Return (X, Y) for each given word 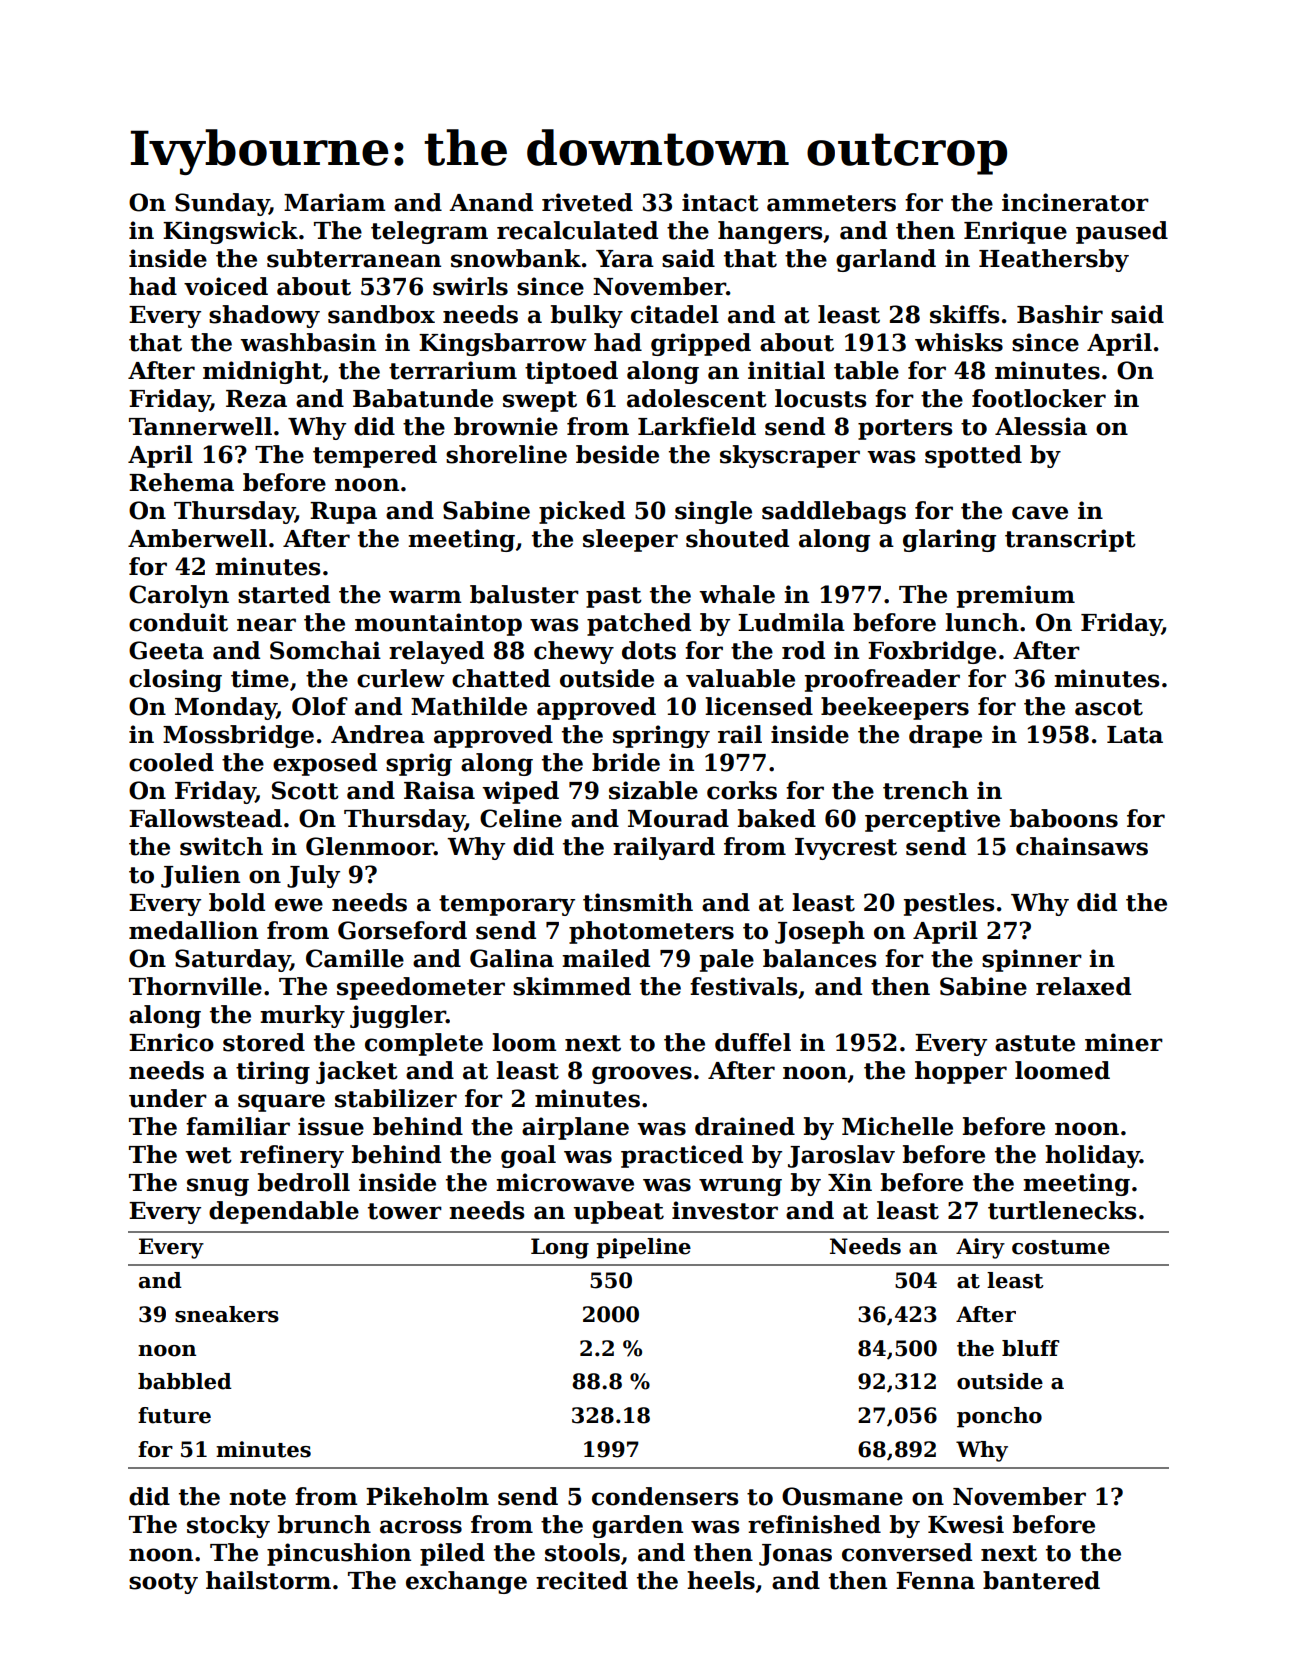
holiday (1092, 1156)
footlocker (1039, 398)
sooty (163, 1583)
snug (218, 1187)
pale (727, 960)
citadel (675, 314)
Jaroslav (841, 1156)
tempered (375, 456)
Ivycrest (846, 849)
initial (786, 370)
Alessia (1041, 426)
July (313, 876)
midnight (262, 372)
